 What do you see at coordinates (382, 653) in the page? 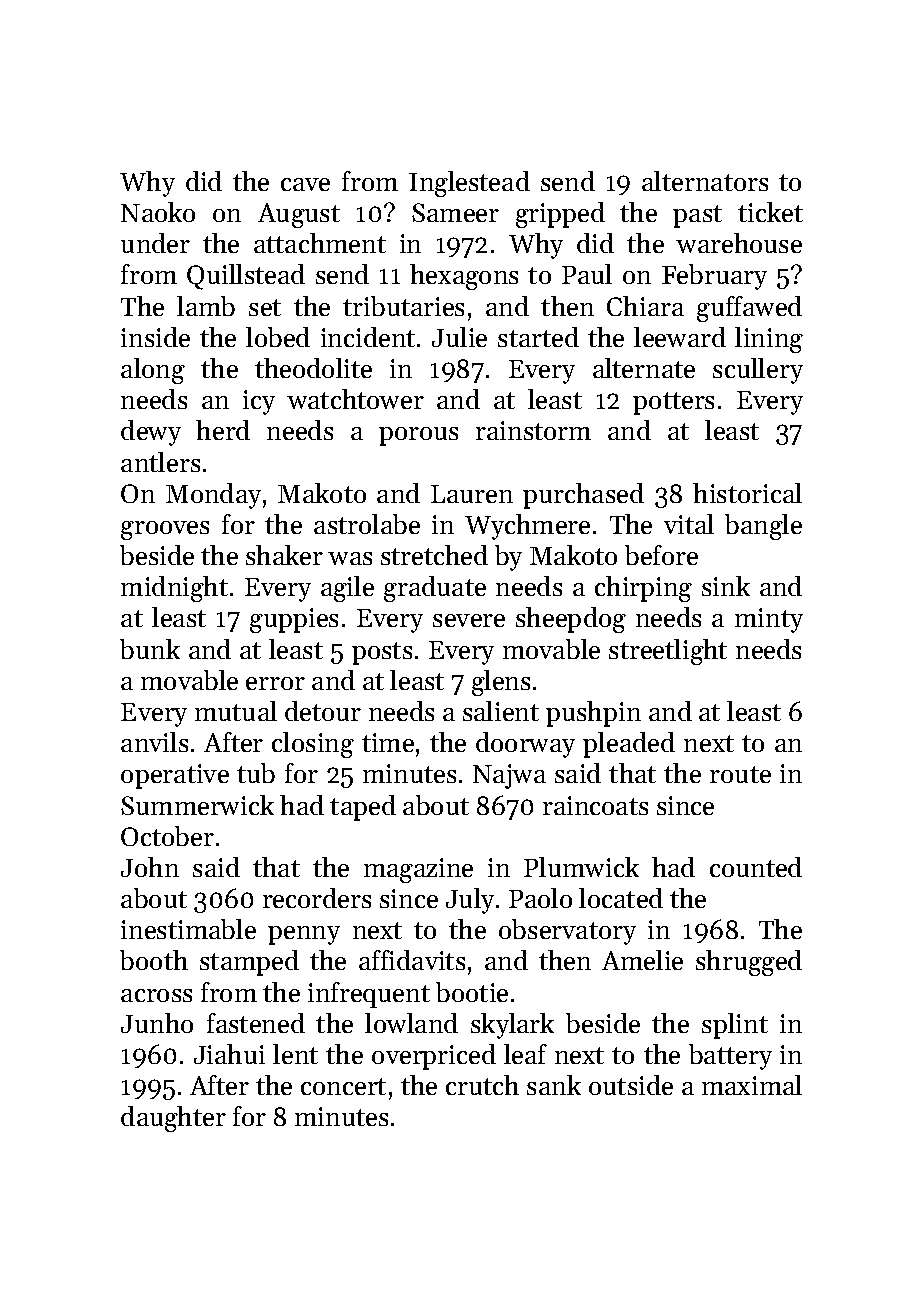
I see `posts` at bounding box center [382, 653].
